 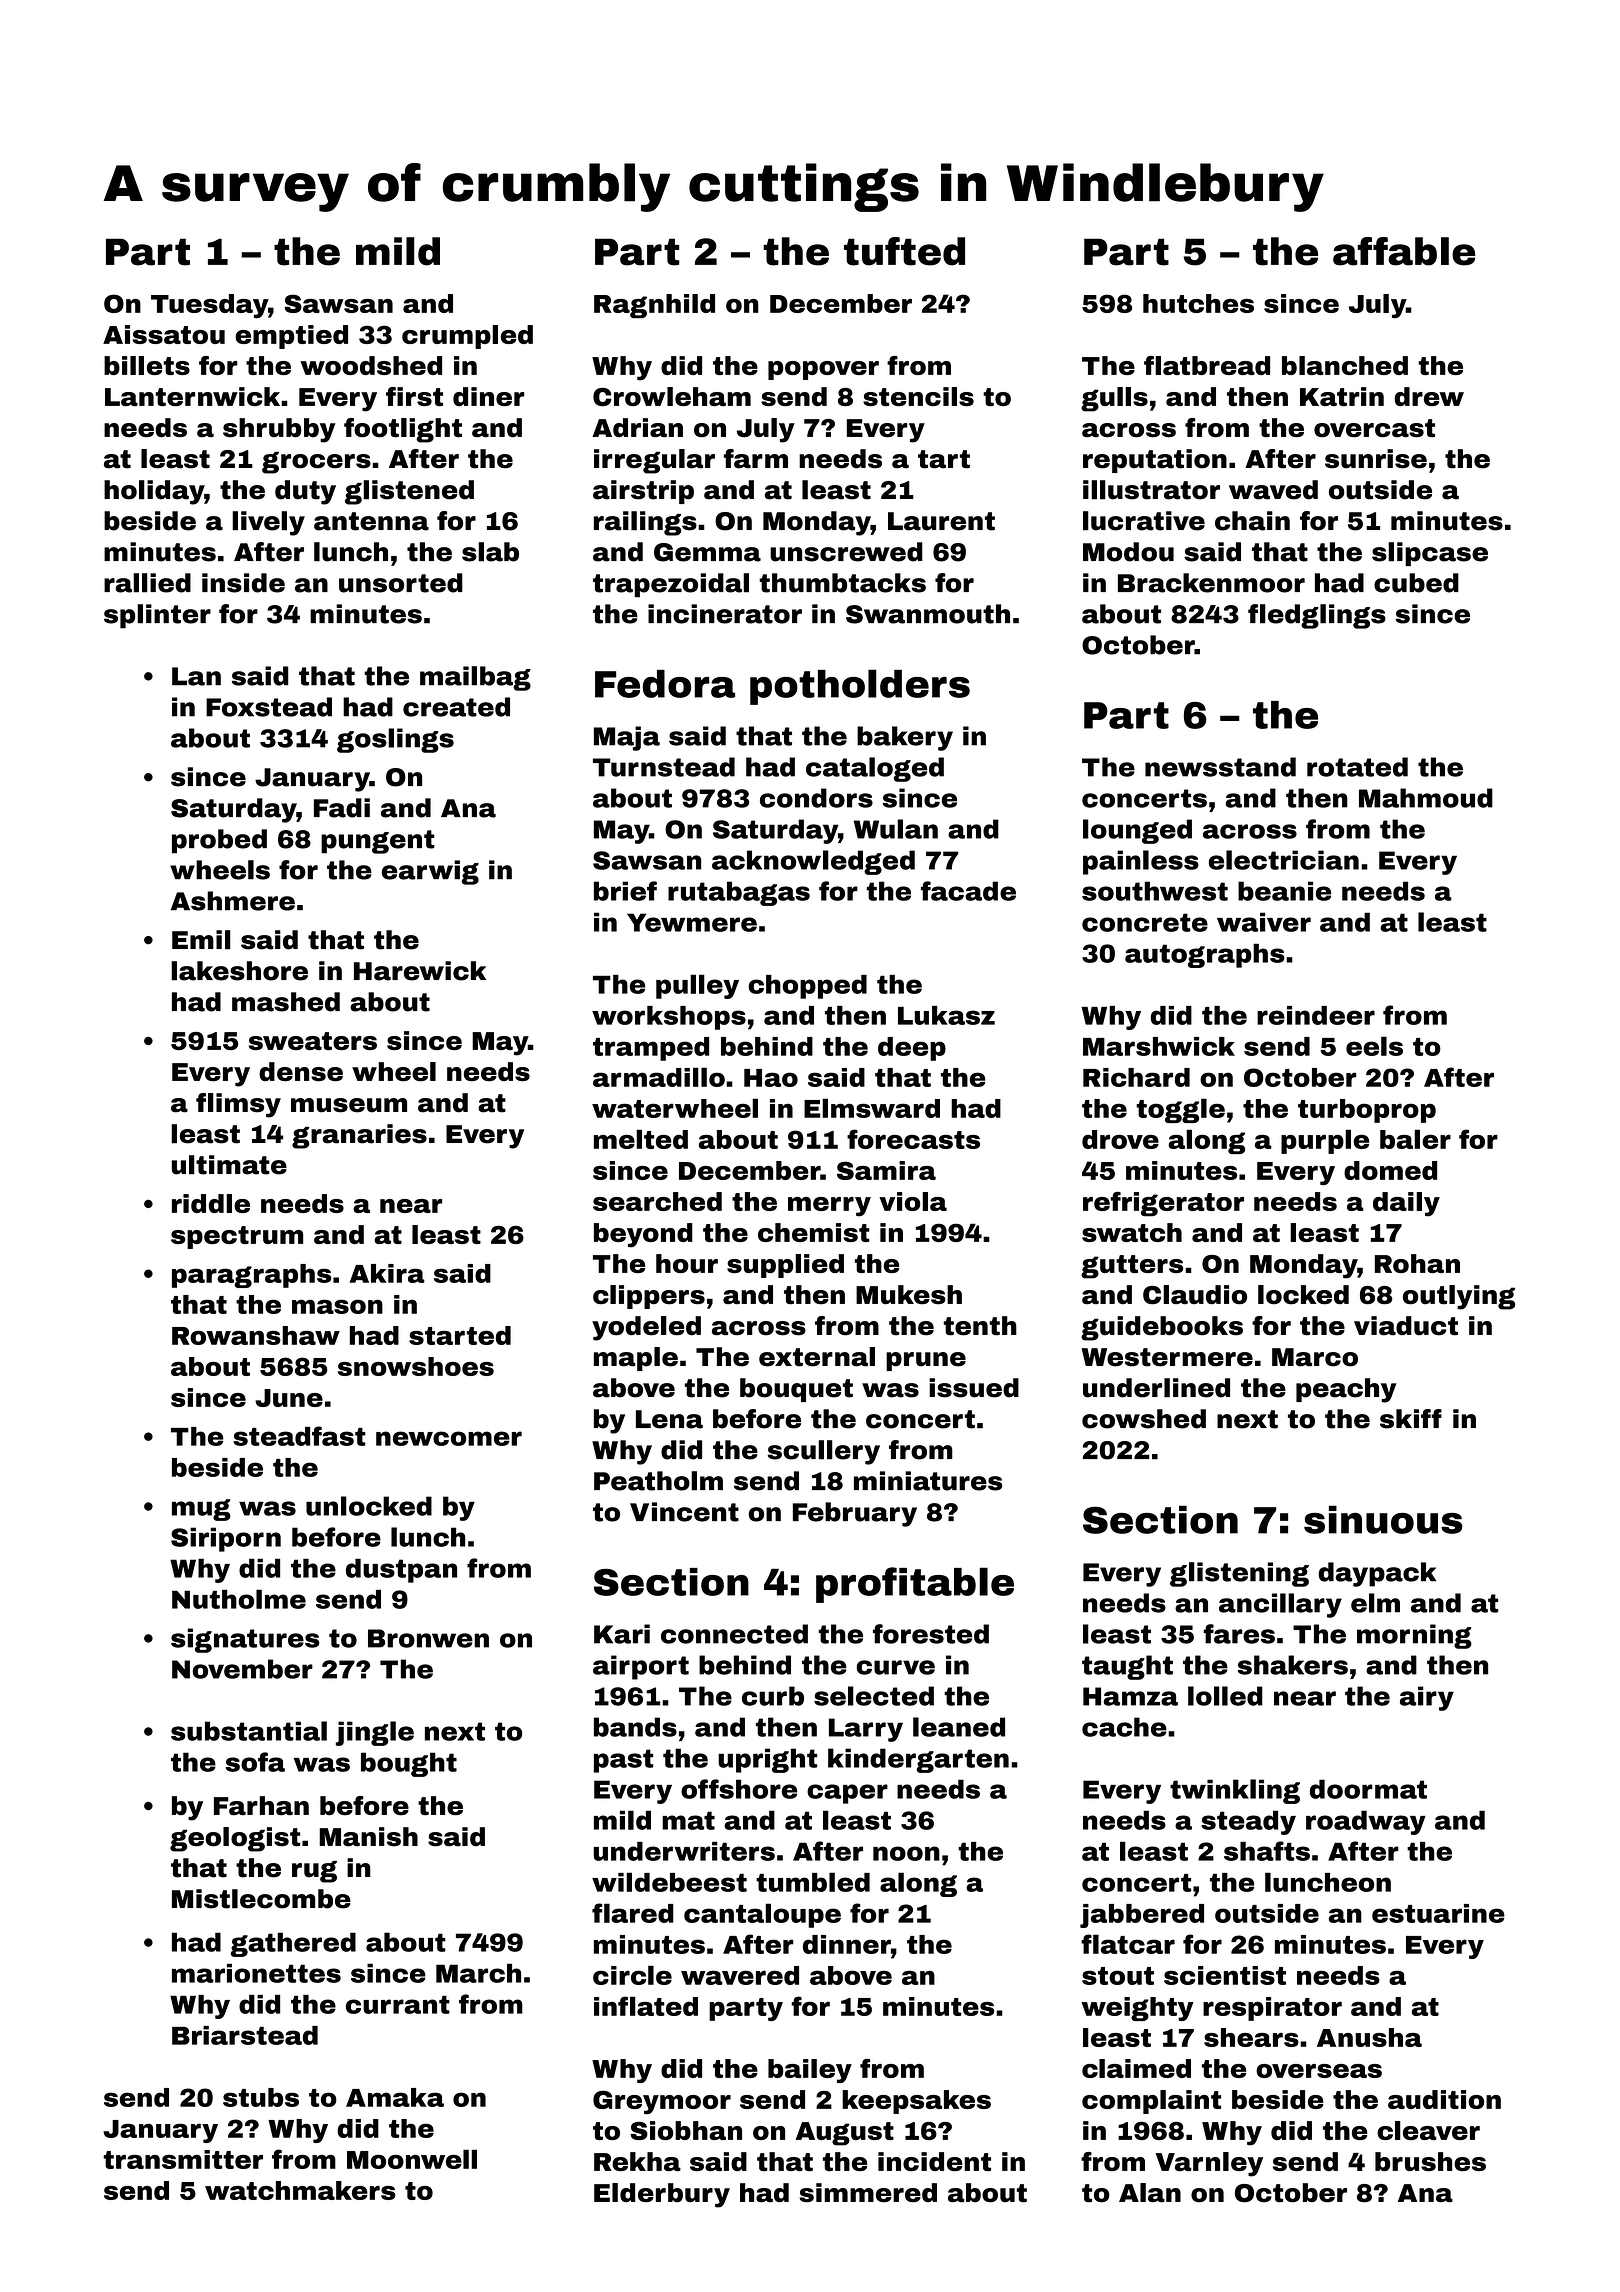 What do you see at coordinates (686, 2130) in the screenshot?
I see `Siobhan` at bounding box center [686, 2130].
